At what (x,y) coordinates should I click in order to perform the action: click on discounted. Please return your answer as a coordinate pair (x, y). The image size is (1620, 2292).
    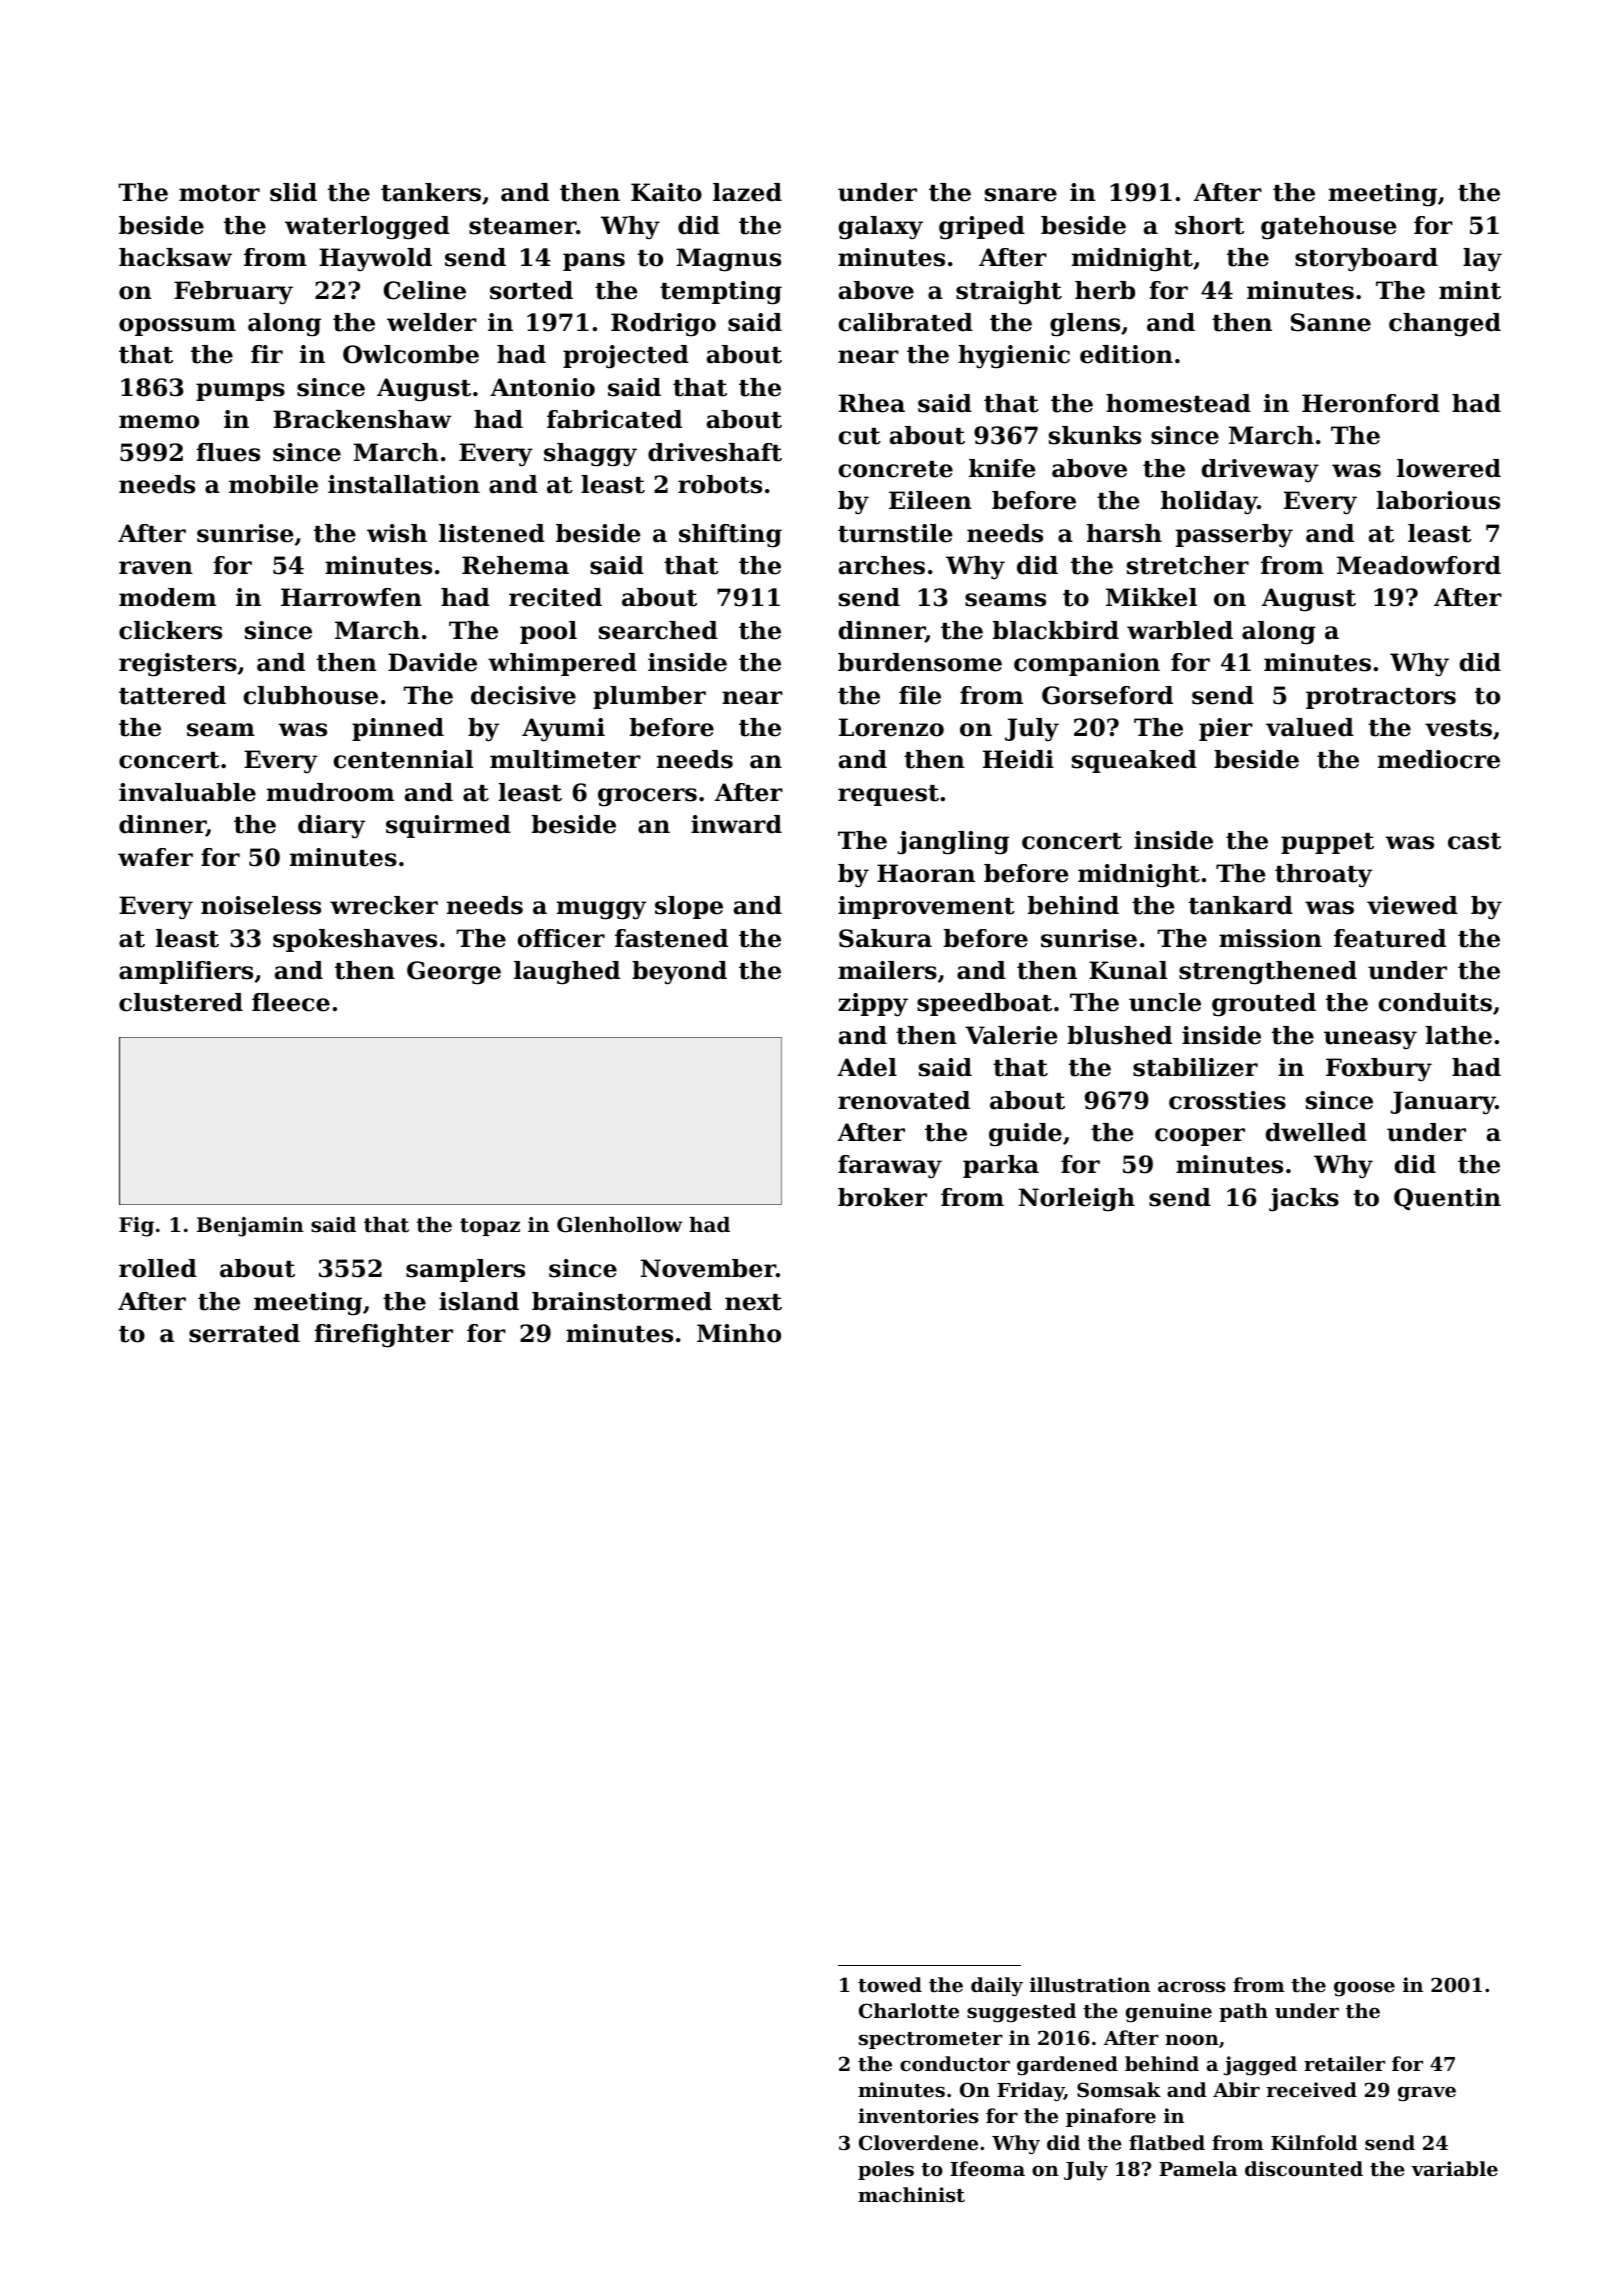
    Looking at the image, I should click on (1304, 2169).
